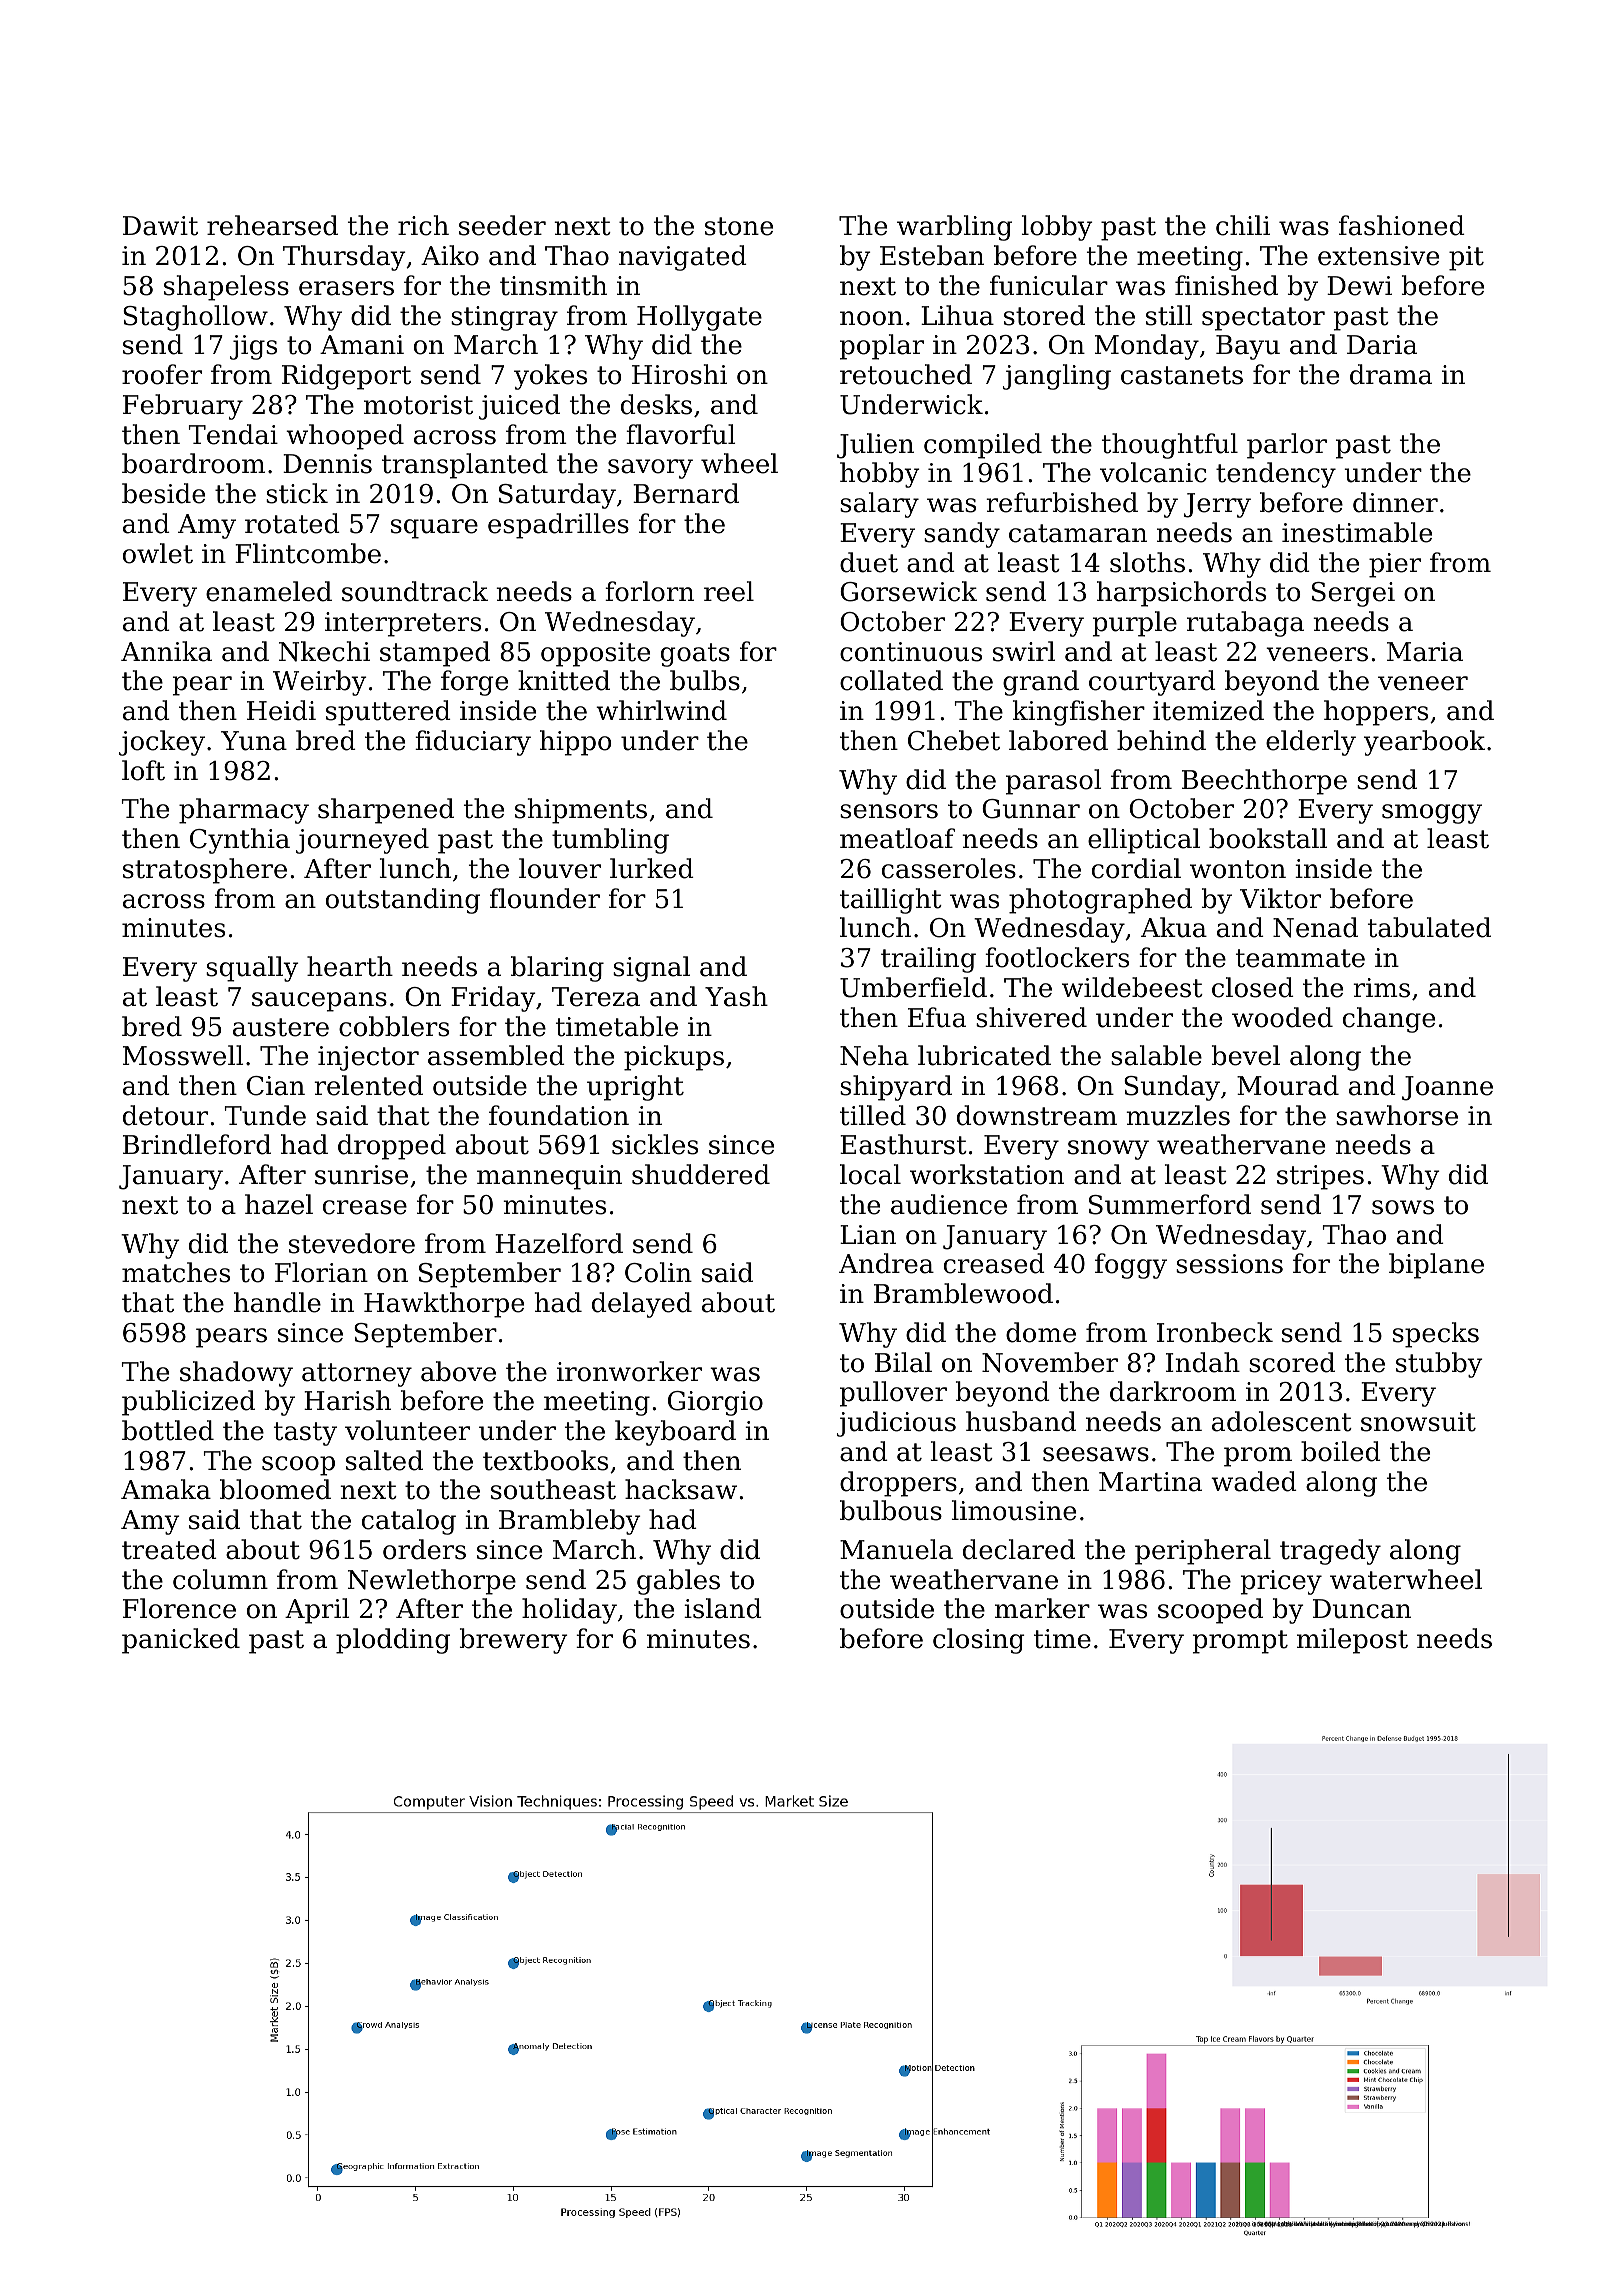 This screenshot has width=1620, height=2292. What do you see at coordinates (903, 1362) in the screenshot?
I see `Bilal` at bounding box center [903, 1362].
